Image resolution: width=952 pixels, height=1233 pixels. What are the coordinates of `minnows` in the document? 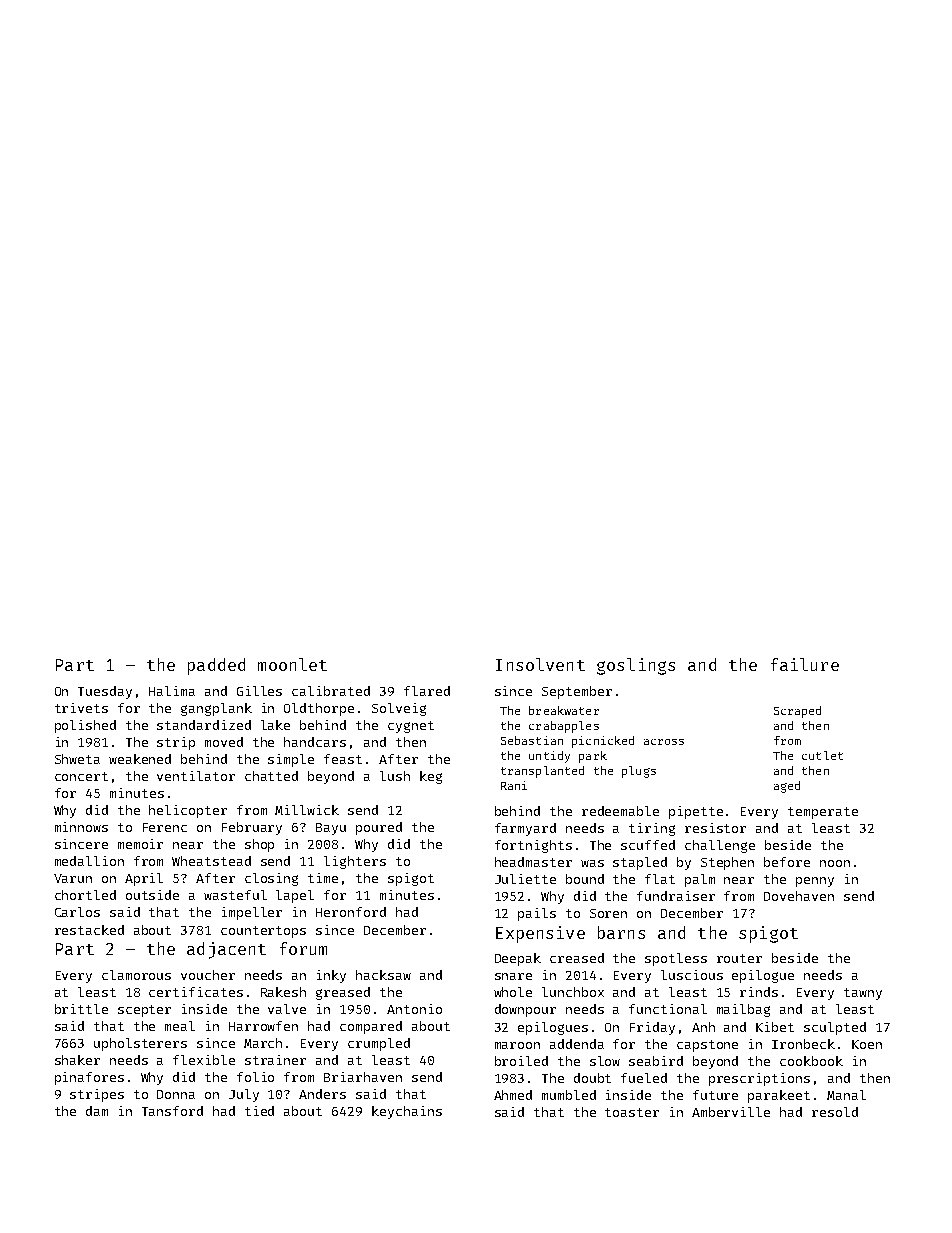 It's located at (81, 827).
